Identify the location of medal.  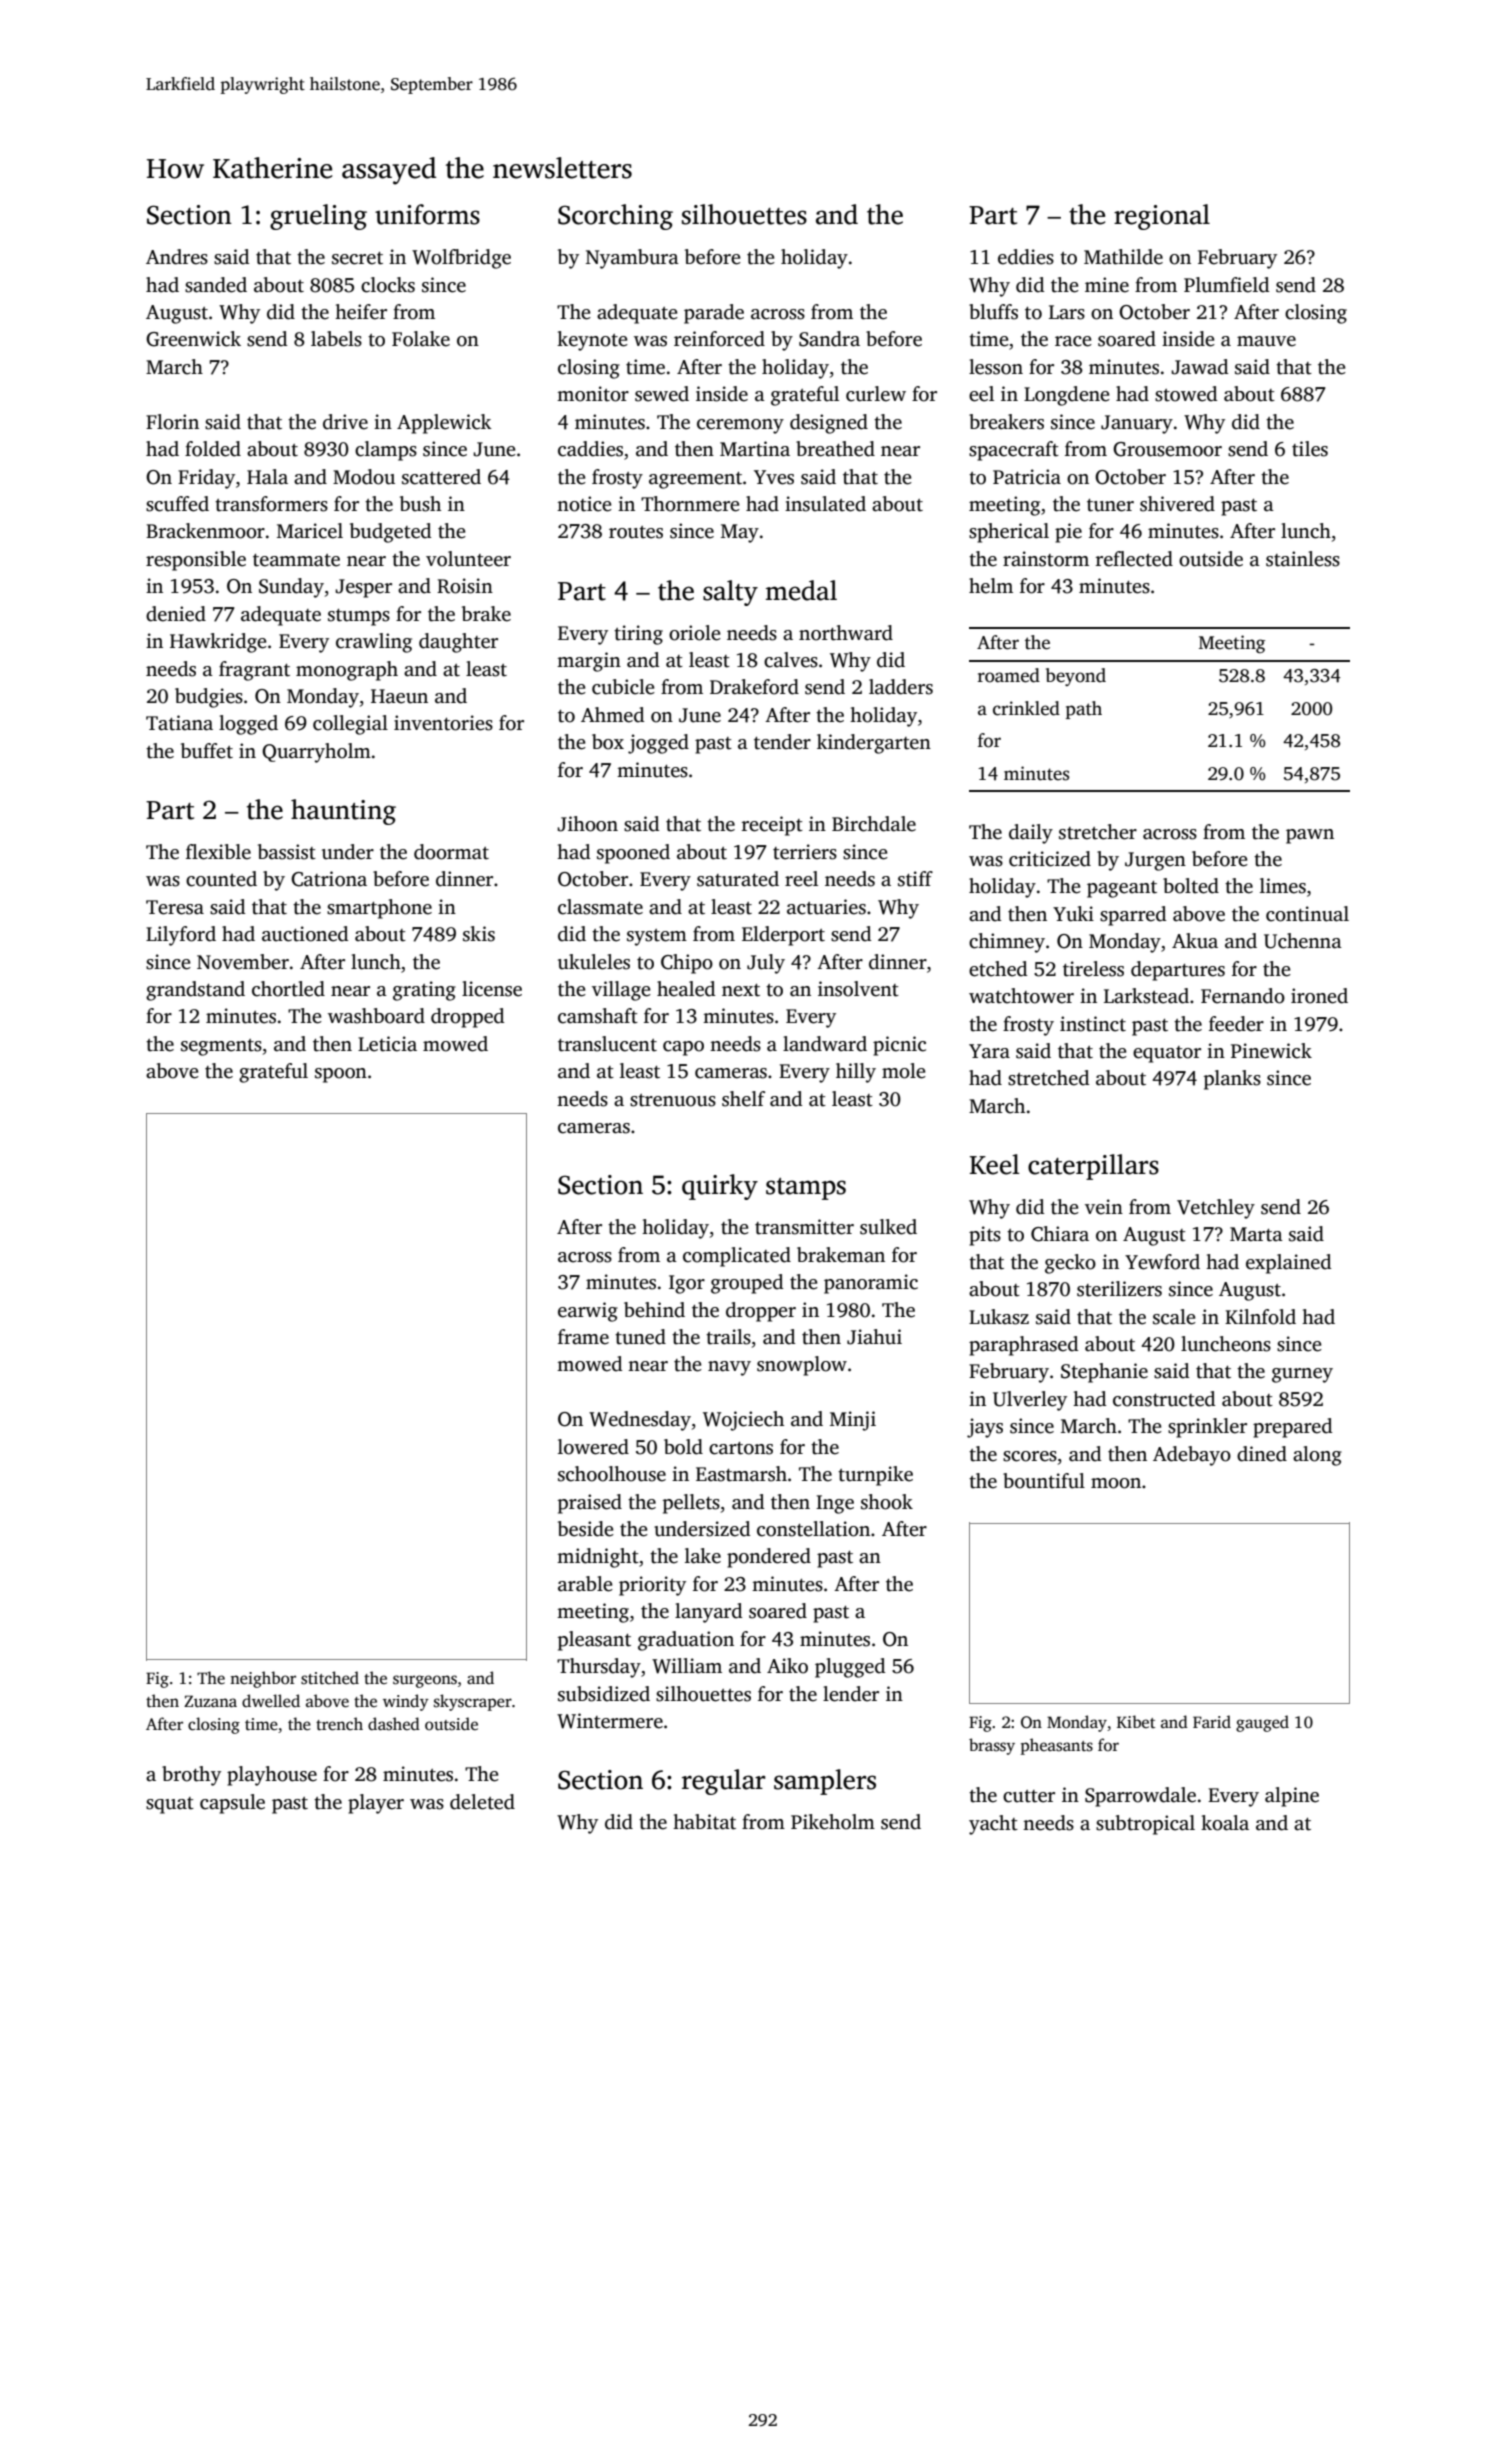
(801, 590).
